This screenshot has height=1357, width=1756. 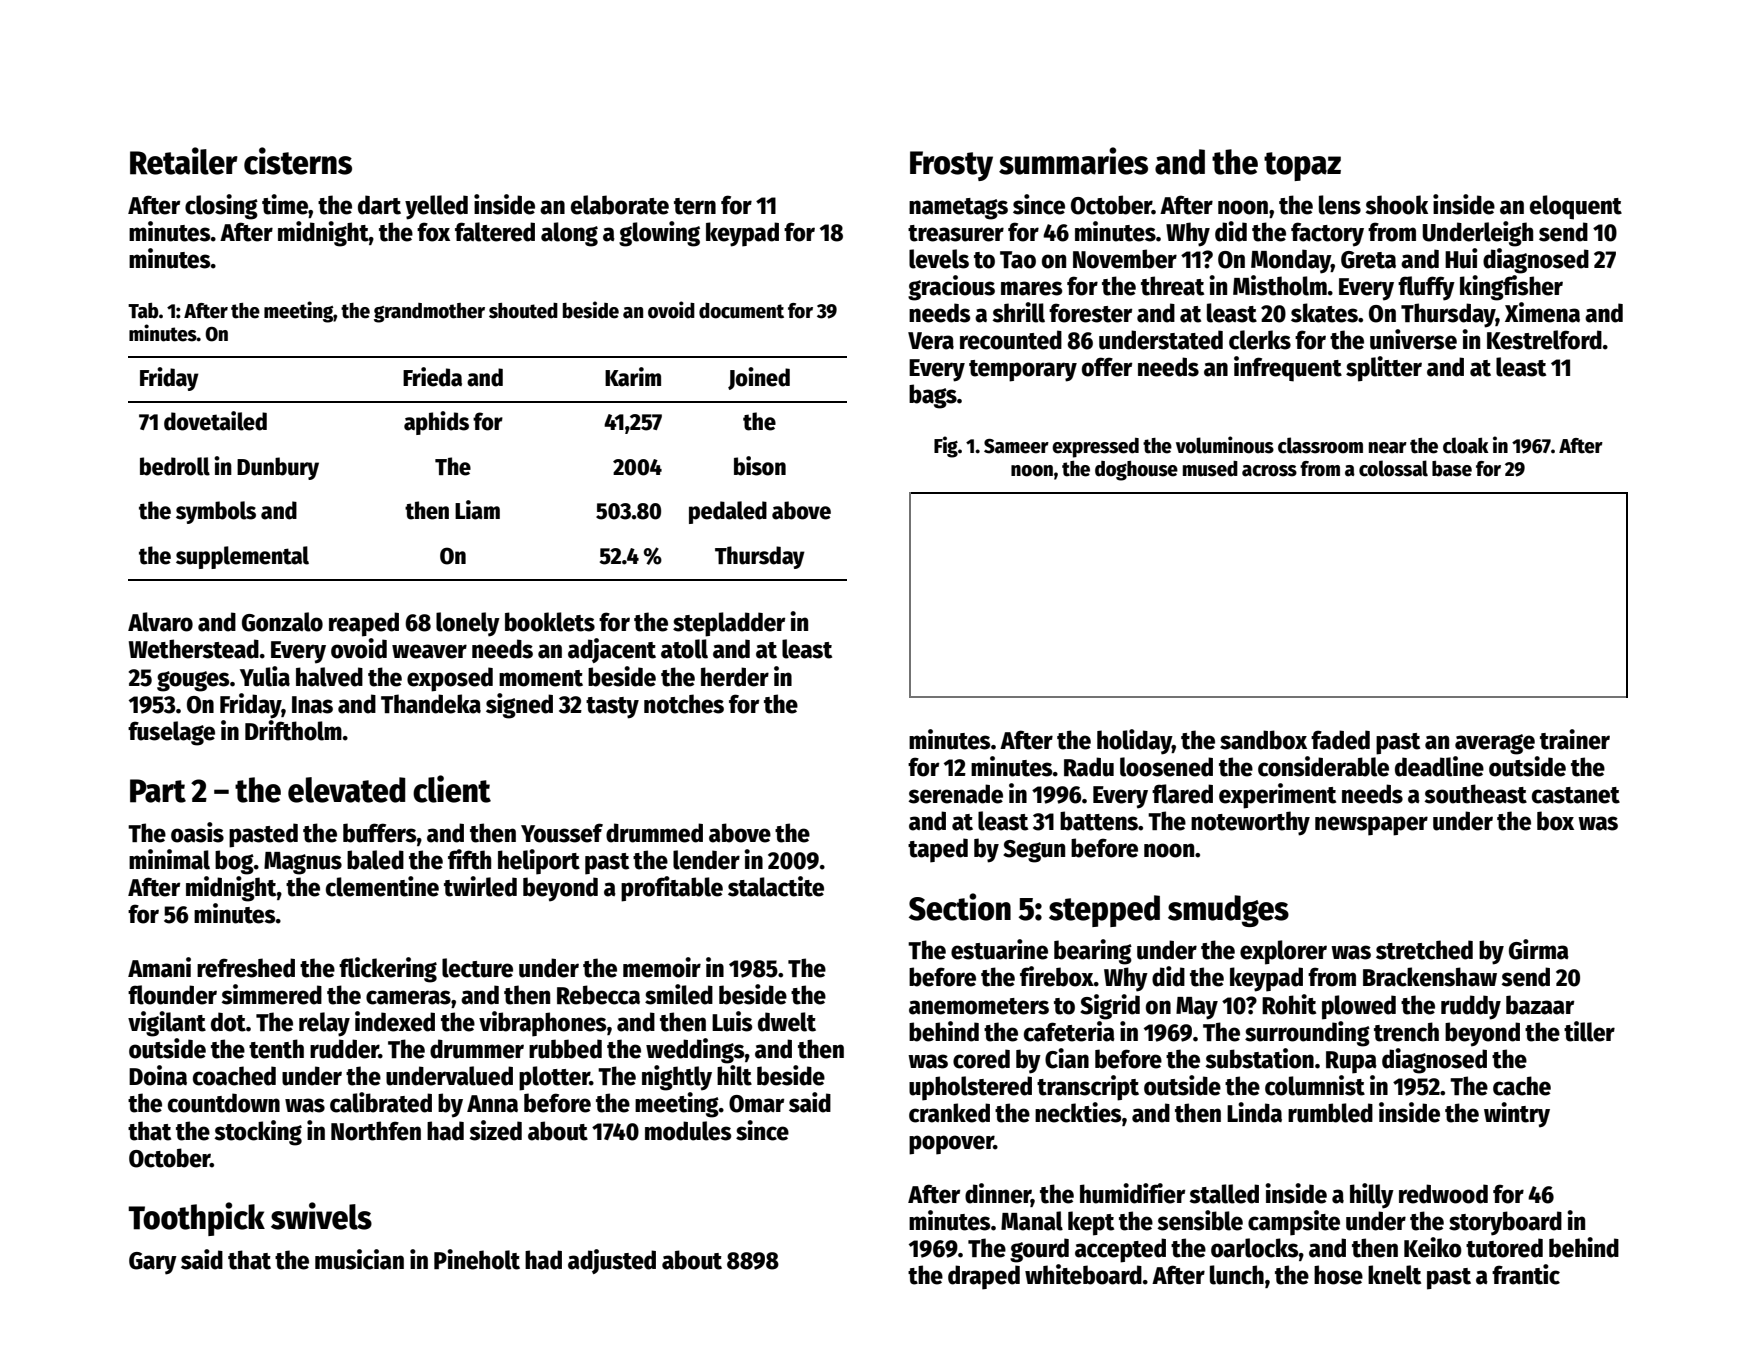 What do you see at coordinates (184, 161) in the screenshot?
I see `Retailer` at bounding box center [184, 161].
